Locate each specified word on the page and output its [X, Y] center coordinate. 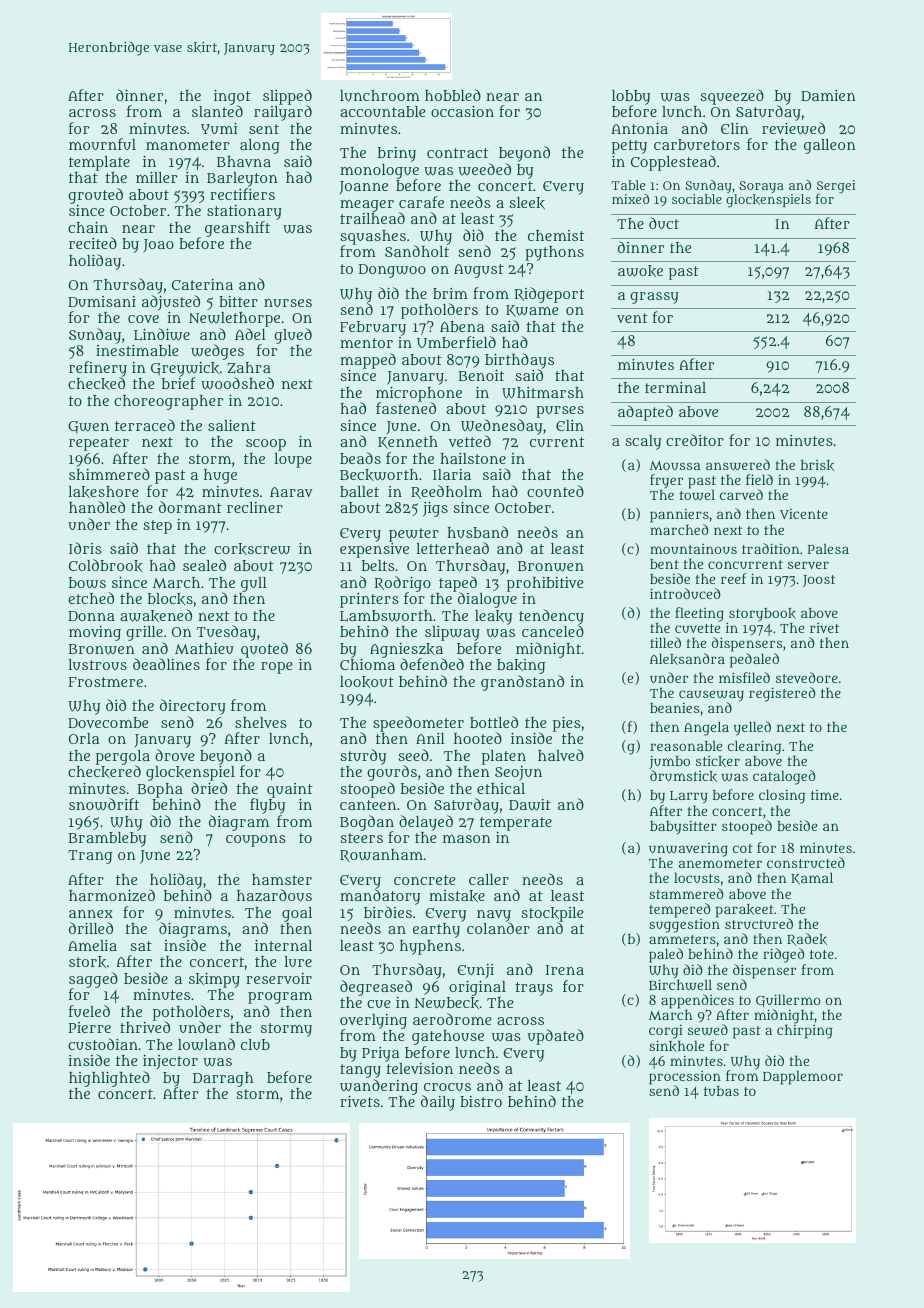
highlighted [109, 1079]
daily [438, 1103]
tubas [721, 1091]
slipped [287, 97]
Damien [828, 95]
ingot [232, 97]
